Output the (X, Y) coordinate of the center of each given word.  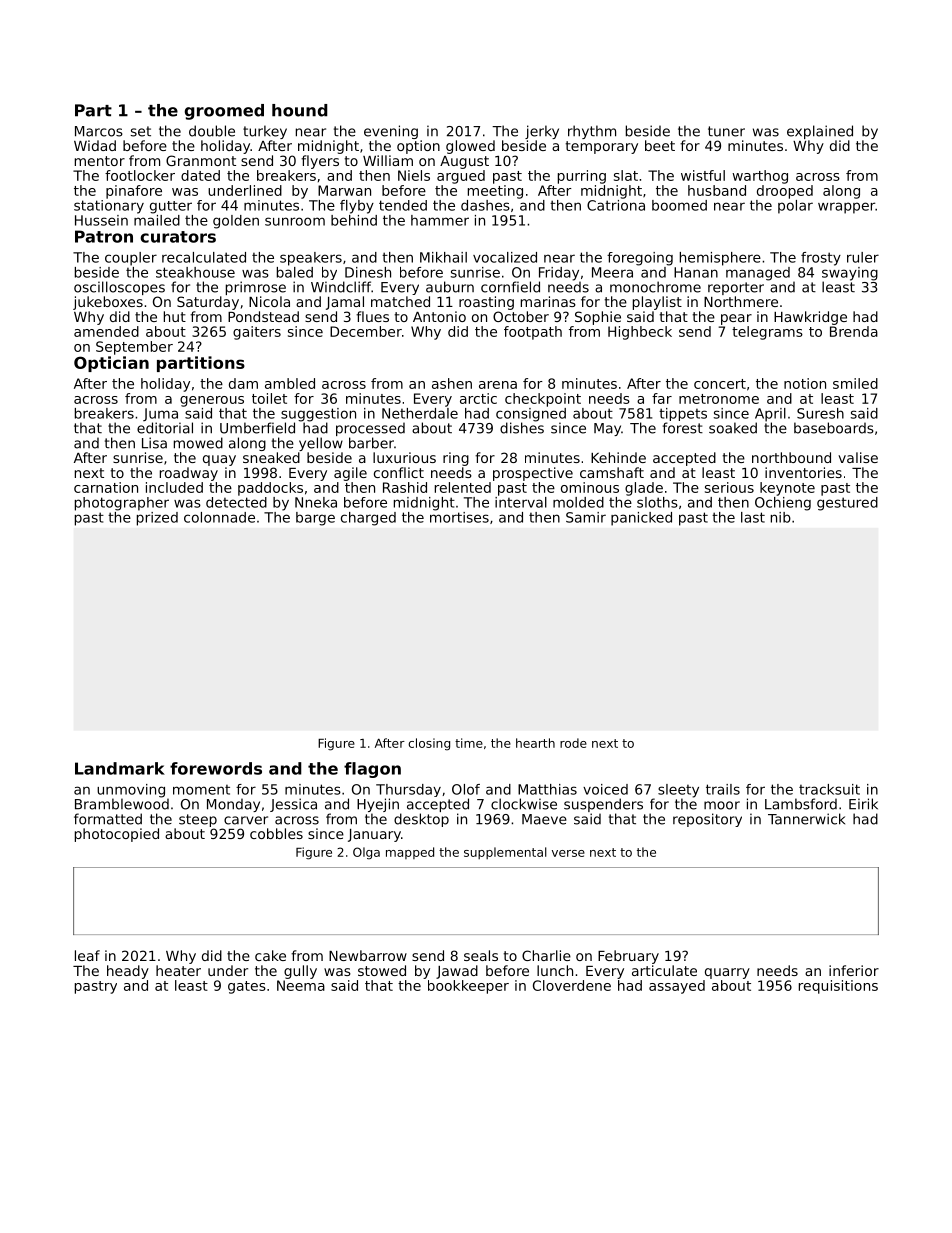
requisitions (838, 987)
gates (247, 987)
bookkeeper (468, 987)
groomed (224, 112)
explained (820, 132)
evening (391, 132)
